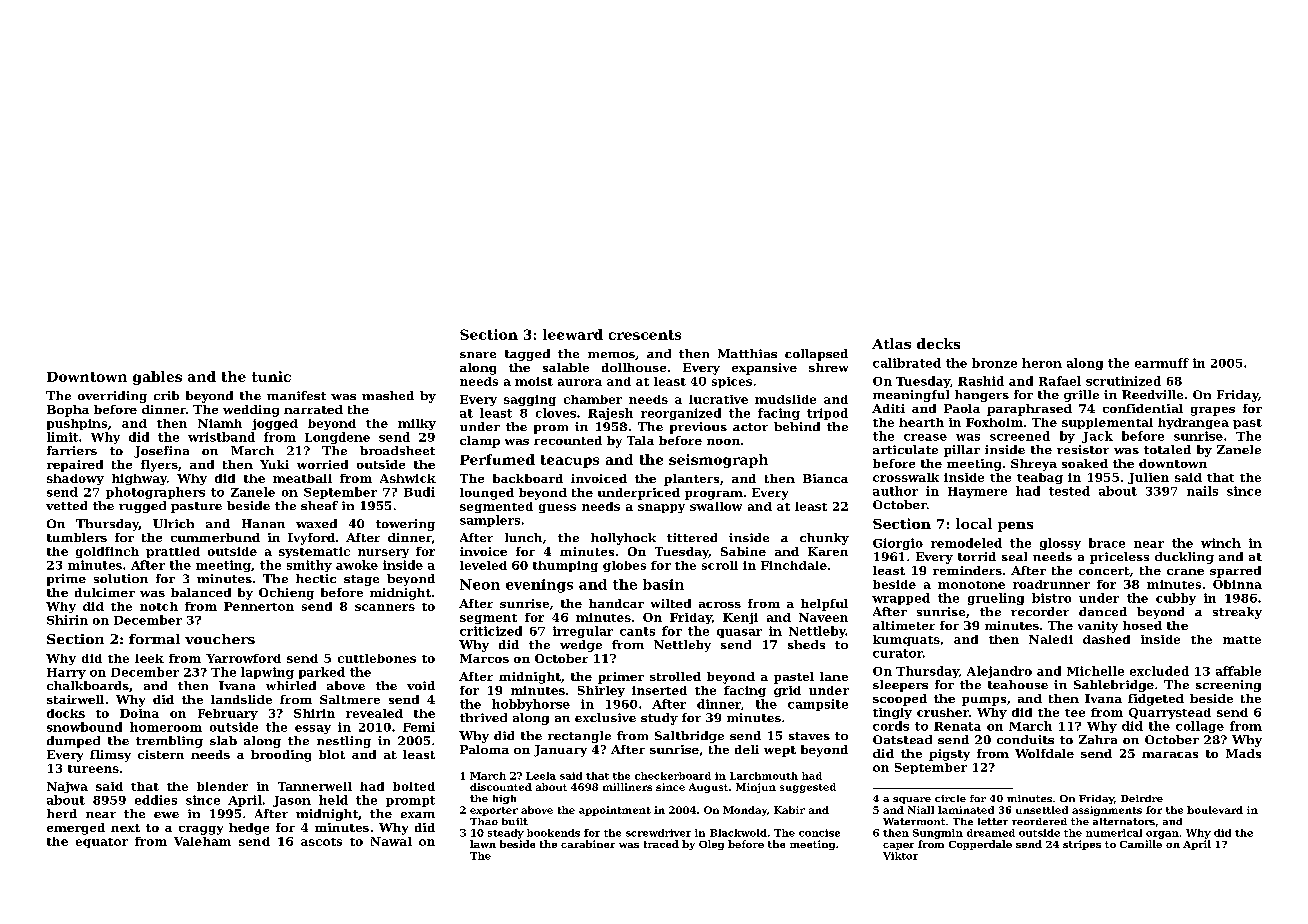 This screenshot has height=924, width=1308. What do you see at coordinates (102, 843) in the screenshot?
I see `equator` at bounding box center [102, 843].
